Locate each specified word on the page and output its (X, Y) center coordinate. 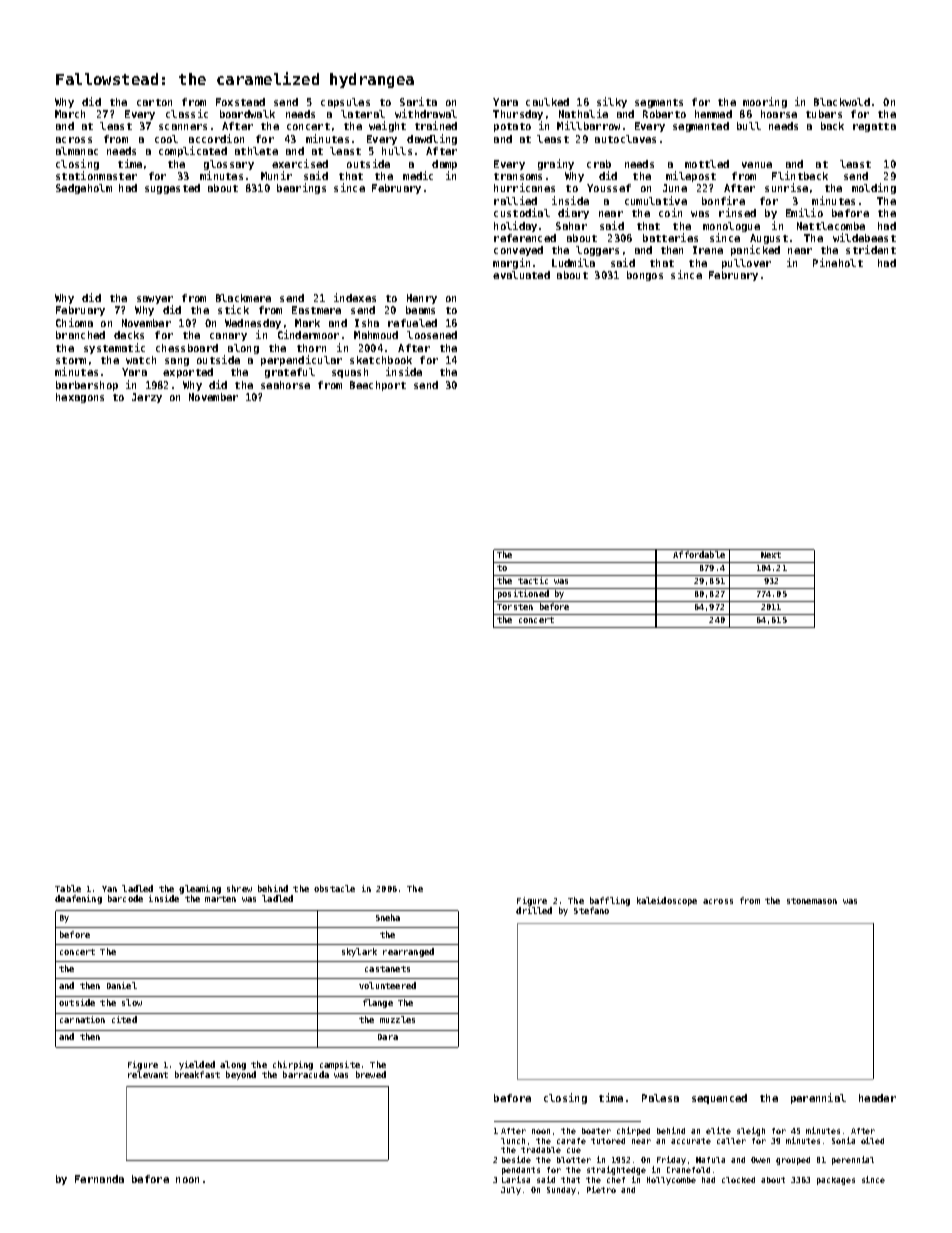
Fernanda (99, 1179)
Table (68, 888)
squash (350, 373)
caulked (547, 102)
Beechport (378, 386)
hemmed (713, 114)
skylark (359, 952)
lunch (513, 1141)
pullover (746, 264)
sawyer (155, 300)
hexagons (80, 398)
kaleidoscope (667, 901)
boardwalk (247, 114)
